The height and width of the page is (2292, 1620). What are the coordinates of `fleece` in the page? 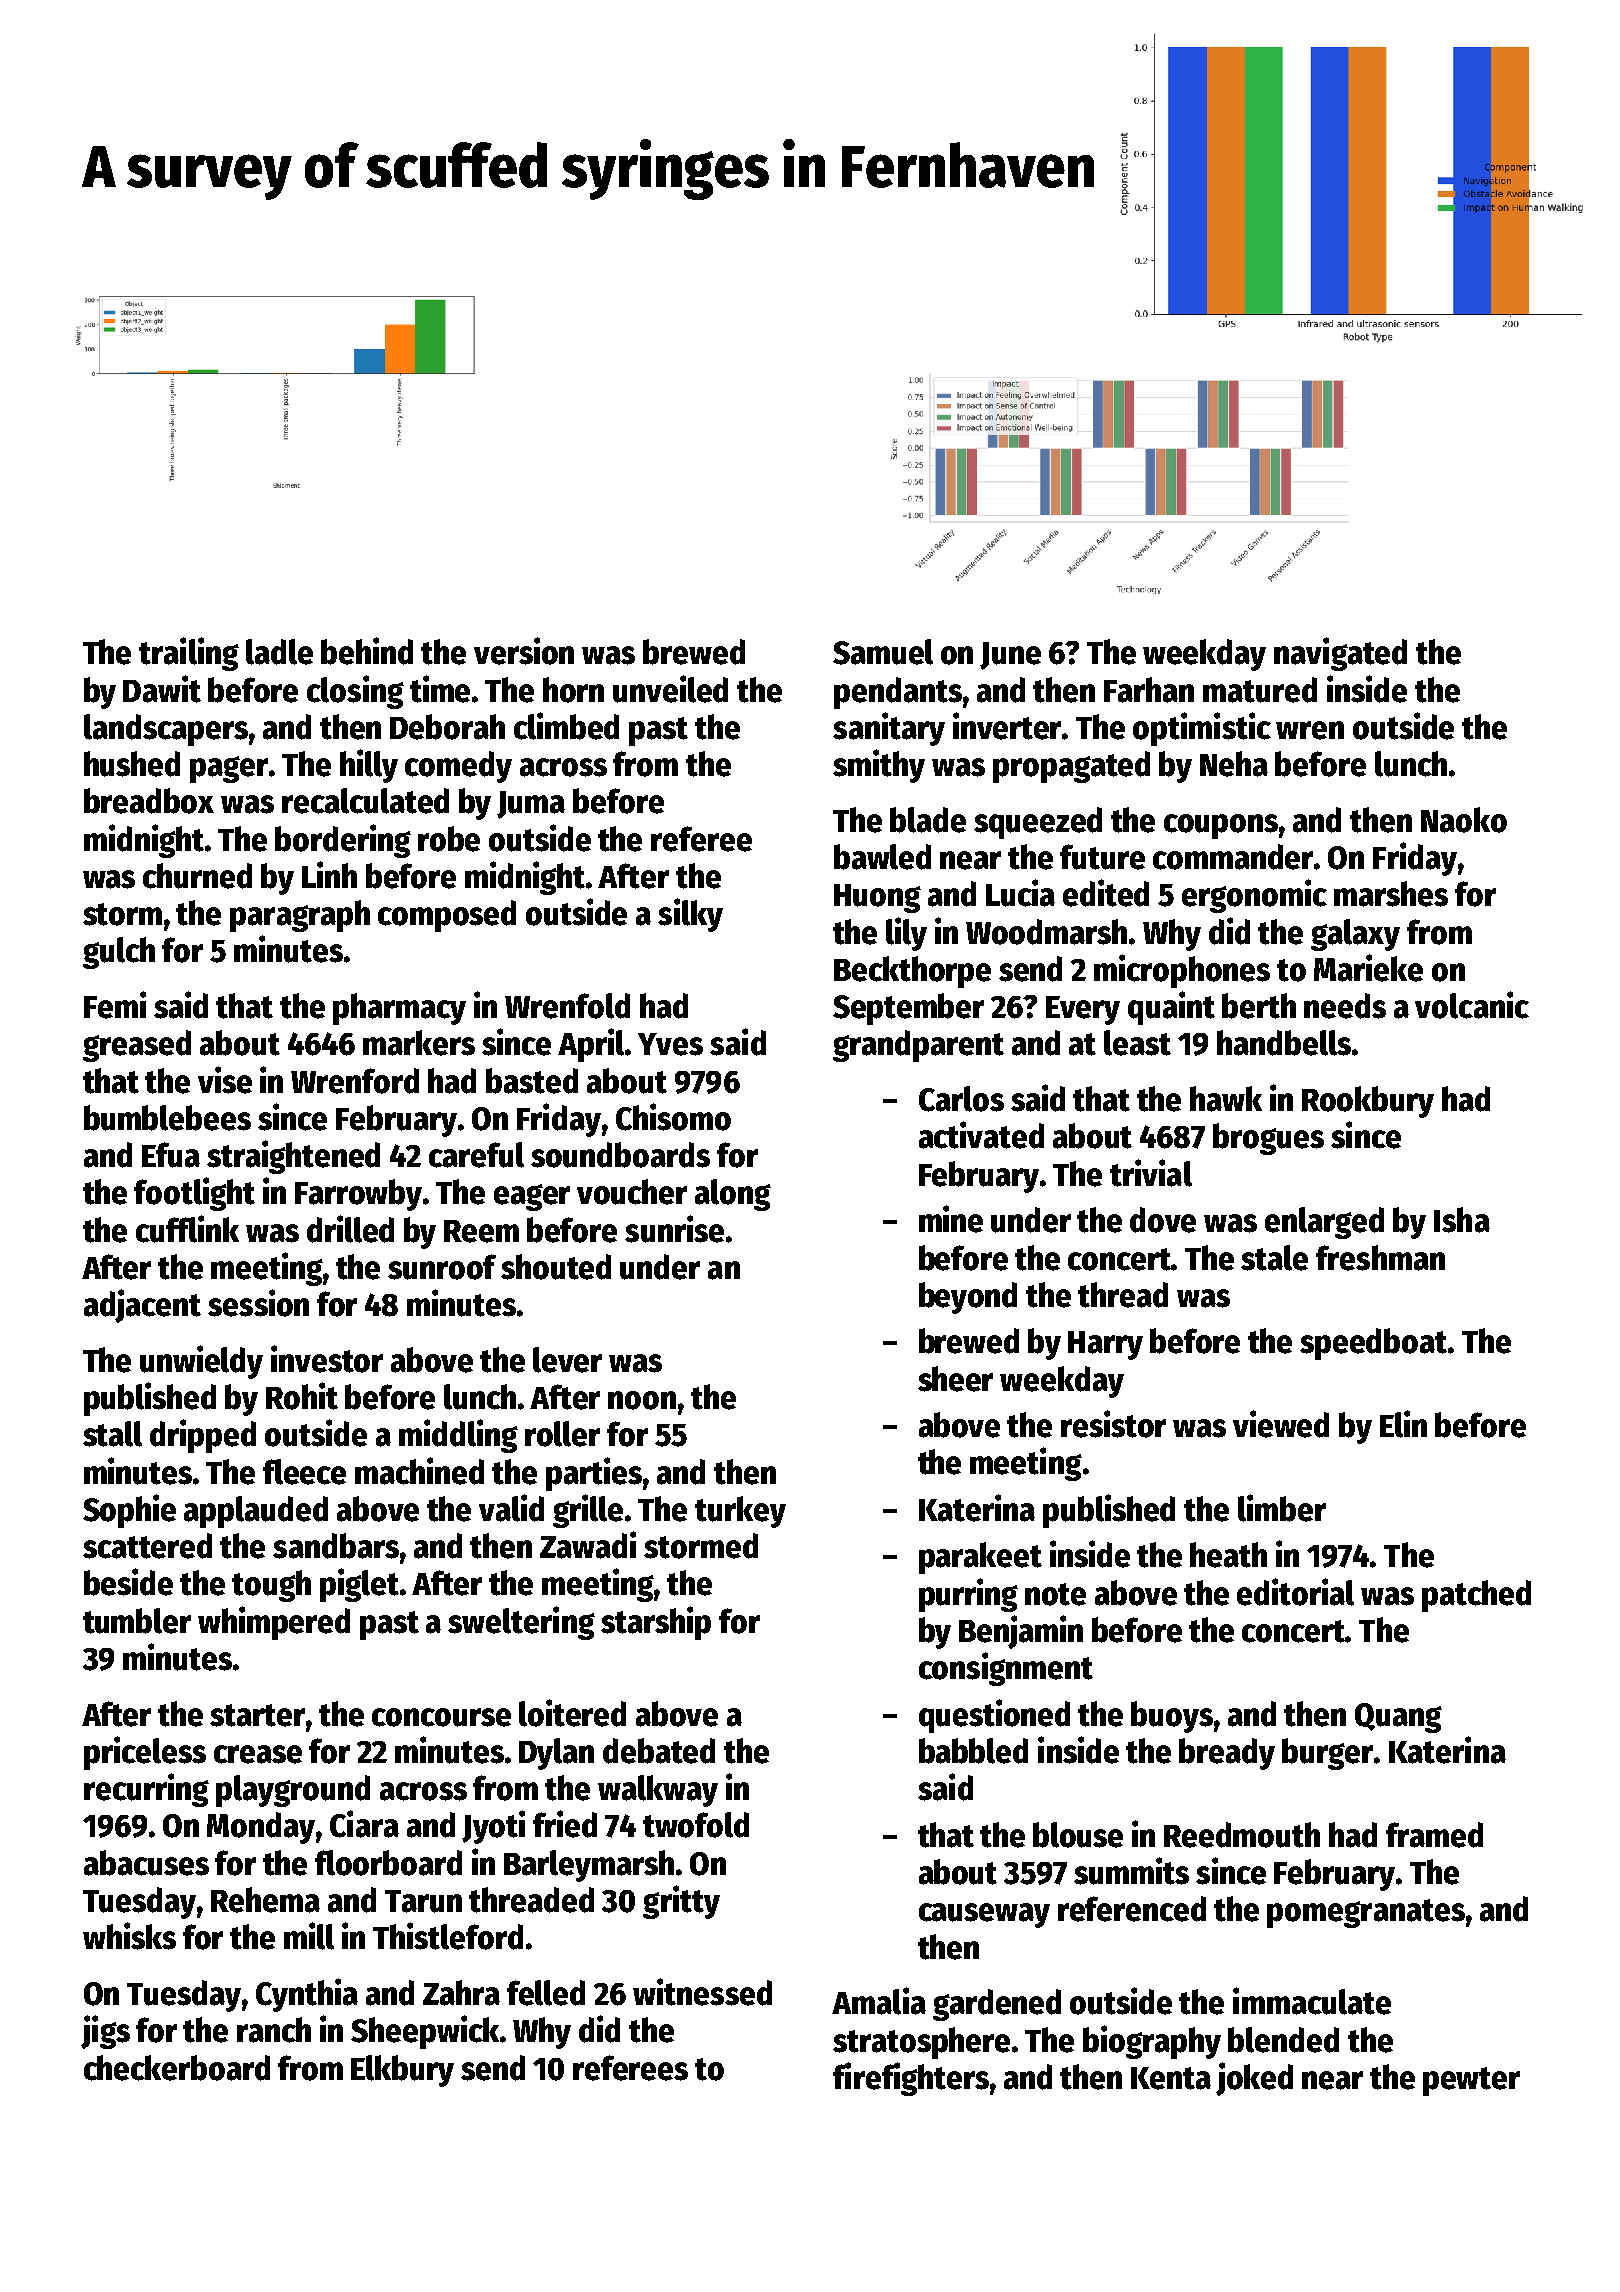 It's located at (304, 1472).
